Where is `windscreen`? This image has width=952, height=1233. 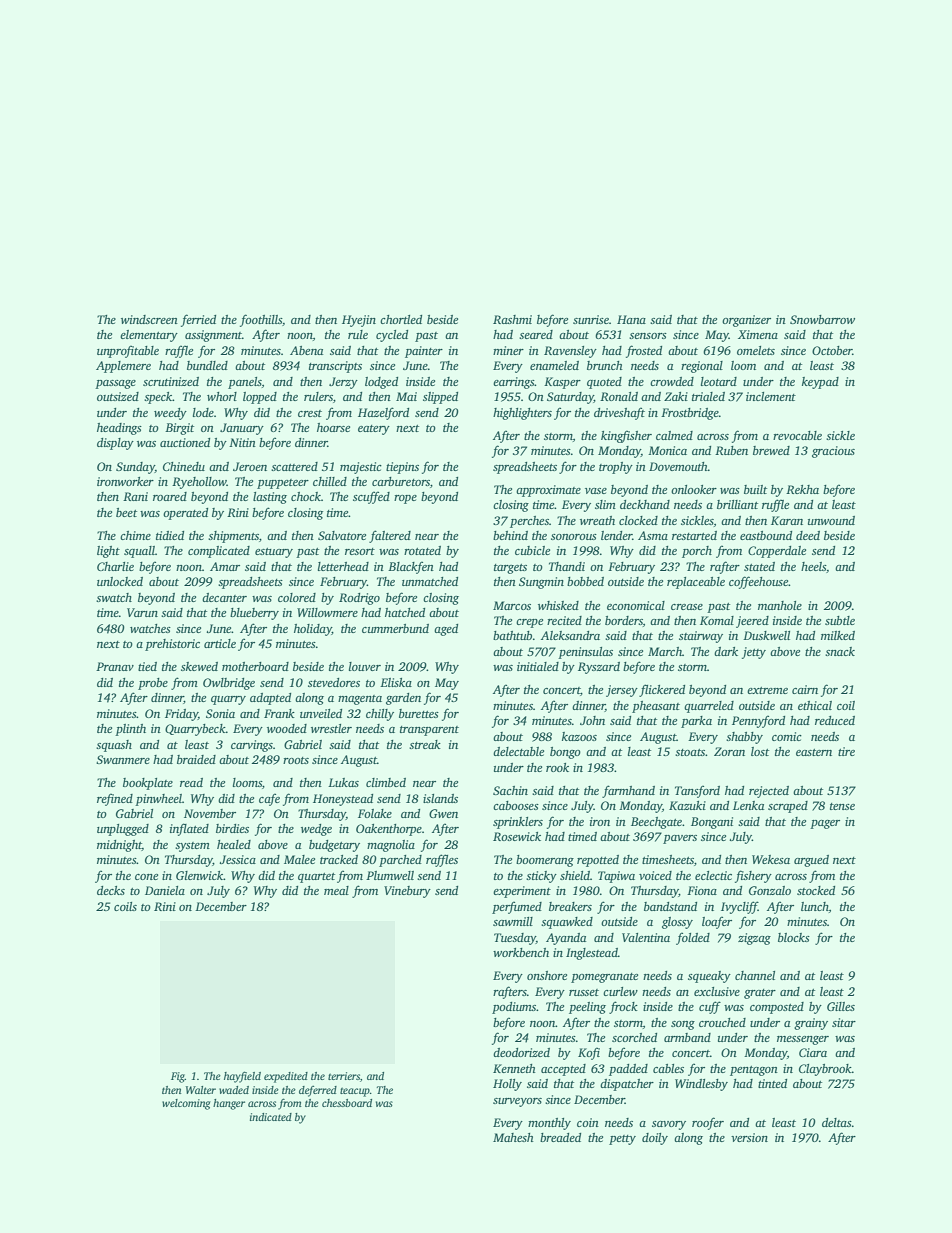
windscreen is located at coordinates (149, 319).
